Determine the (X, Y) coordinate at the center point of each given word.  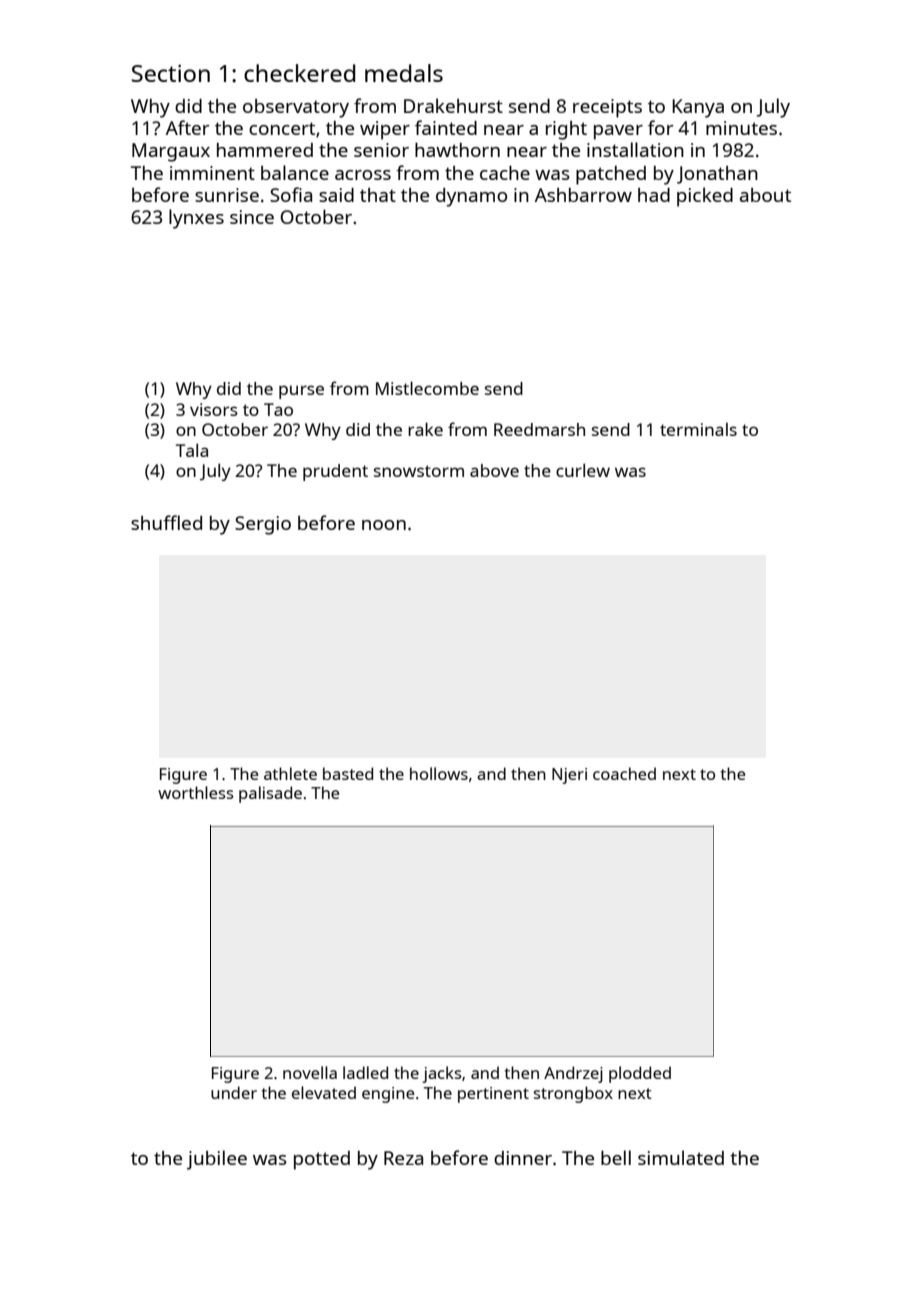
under (234, 1092)
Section (171, 73)
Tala (192, 450)
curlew (583, 470)
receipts (607, 108)
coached (624, 773)
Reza (403, 1158)
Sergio (263, 525)
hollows (439, 773)
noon (384, 525)
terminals (698, 429)
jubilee (217, 1160)
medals (404, 73)
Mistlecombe (427, 388)
